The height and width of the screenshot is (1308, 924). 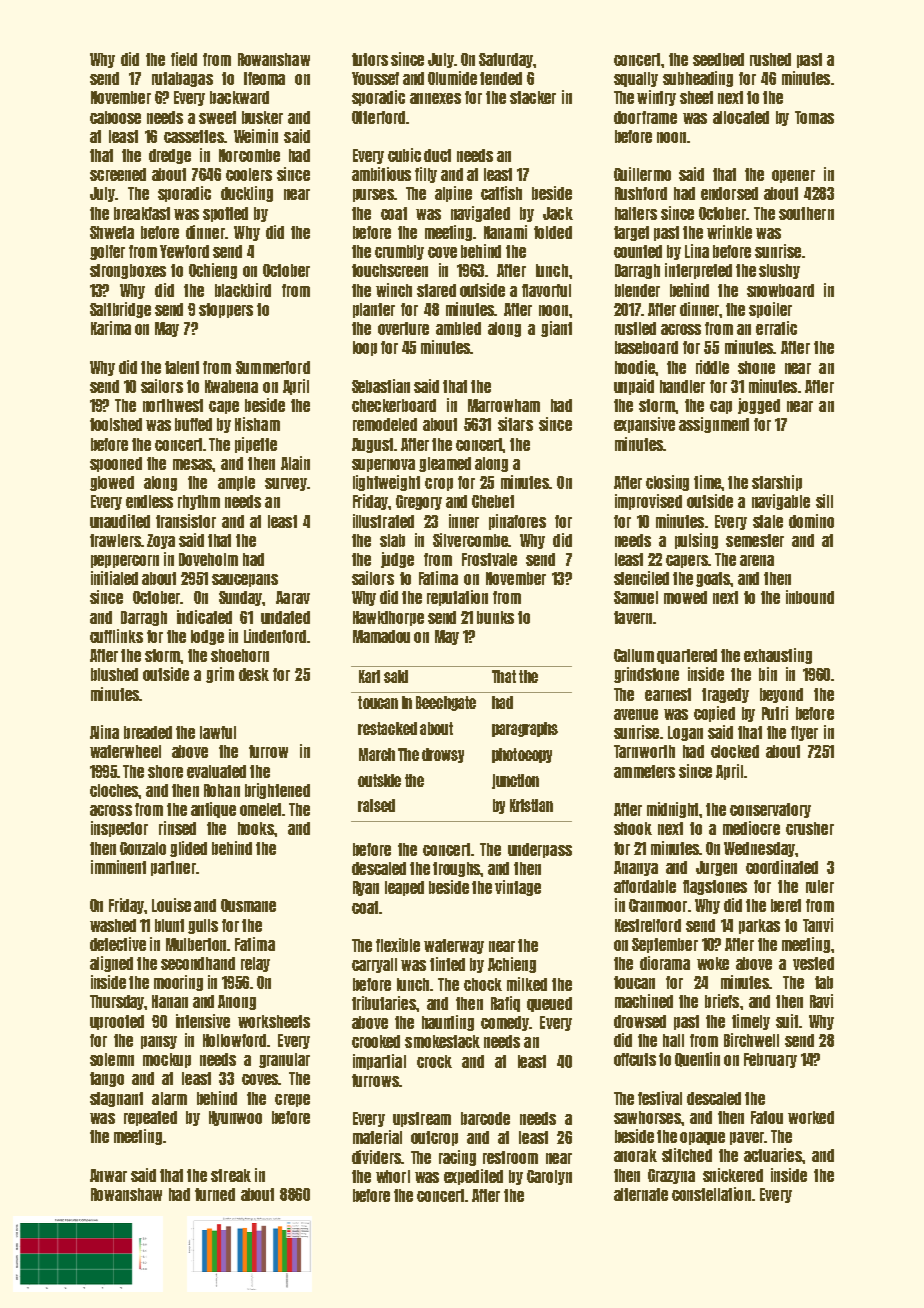 I want to click on closing, so click(x=667, y=483).
